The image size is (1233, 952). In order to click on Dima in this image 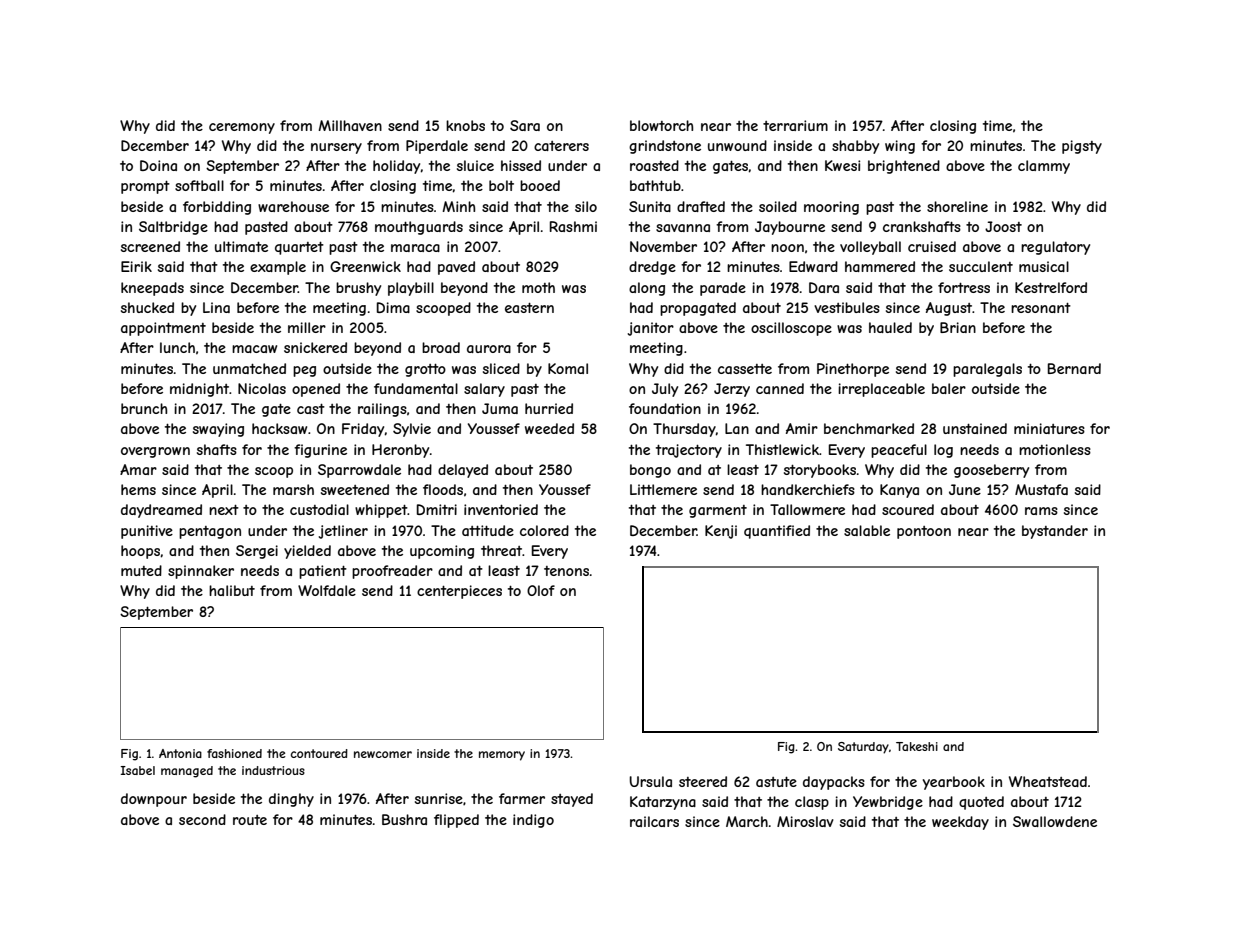, I will do `click(393, 307)`.
